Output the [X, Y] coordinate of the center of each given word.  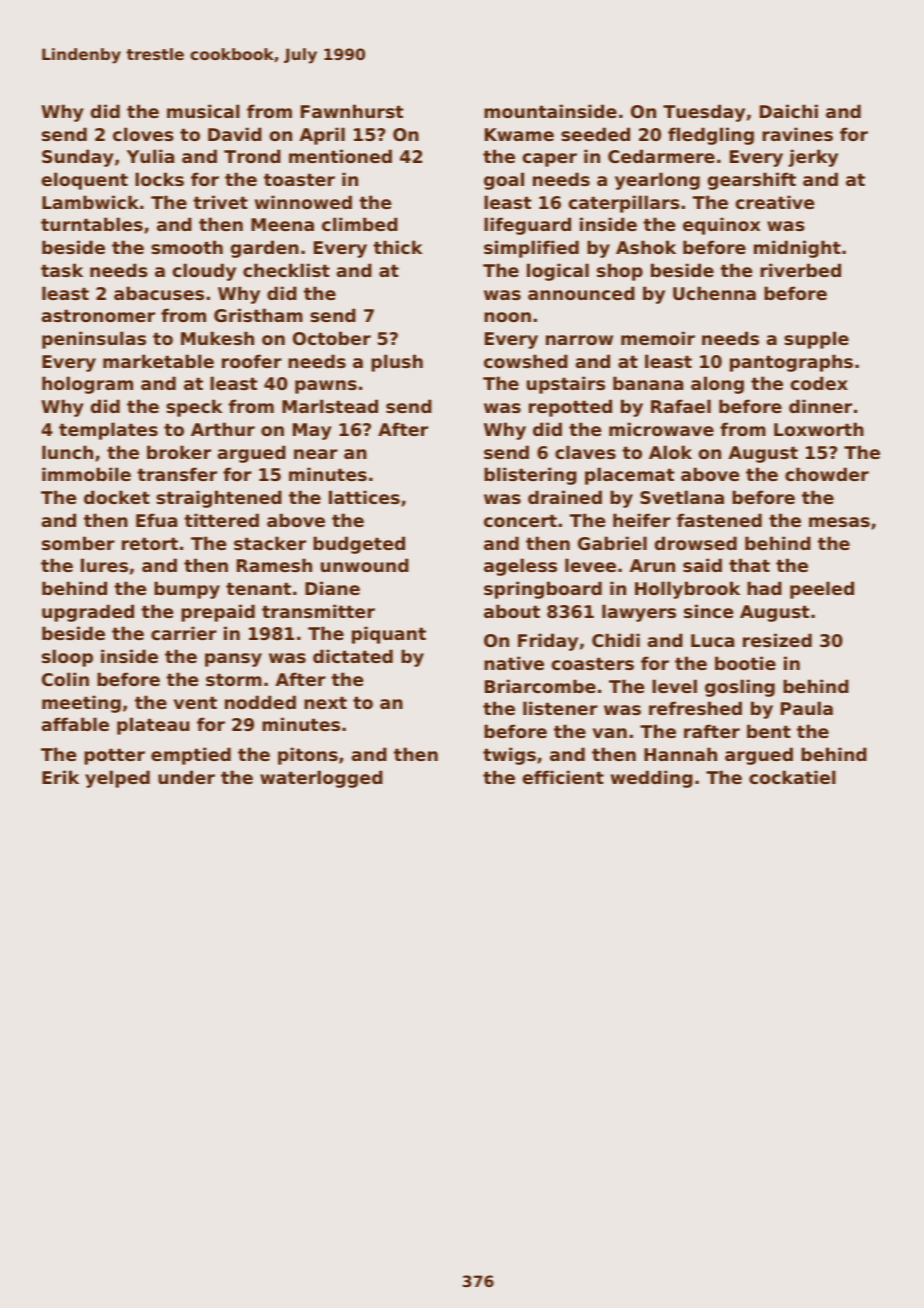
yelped [117, 779]
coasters [593, 663]
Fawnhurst [352, 111]
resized [777, 640]
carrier [184, 633]
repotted [570, 408]
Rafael [681, 406]
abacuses [159, 293]
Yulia [150, 156]
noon [507, 317]
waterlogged [321, 779]
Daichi [789, 111]
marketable [158, 361]
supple [816, 340]
